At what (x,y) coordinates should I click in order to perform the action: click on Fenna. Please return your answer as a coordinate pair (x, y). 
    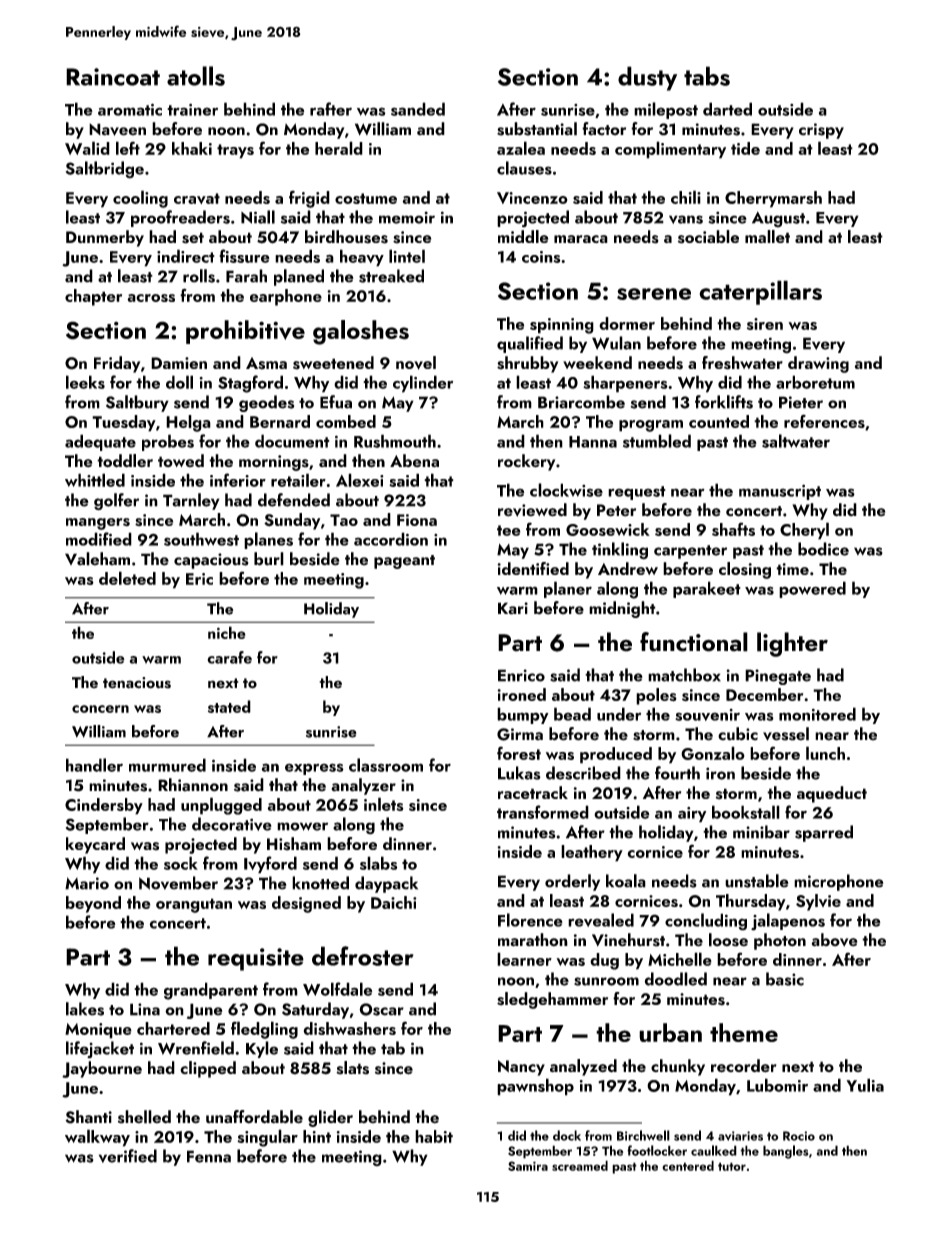
    Looking at the image, I should click on (209, 1156).
